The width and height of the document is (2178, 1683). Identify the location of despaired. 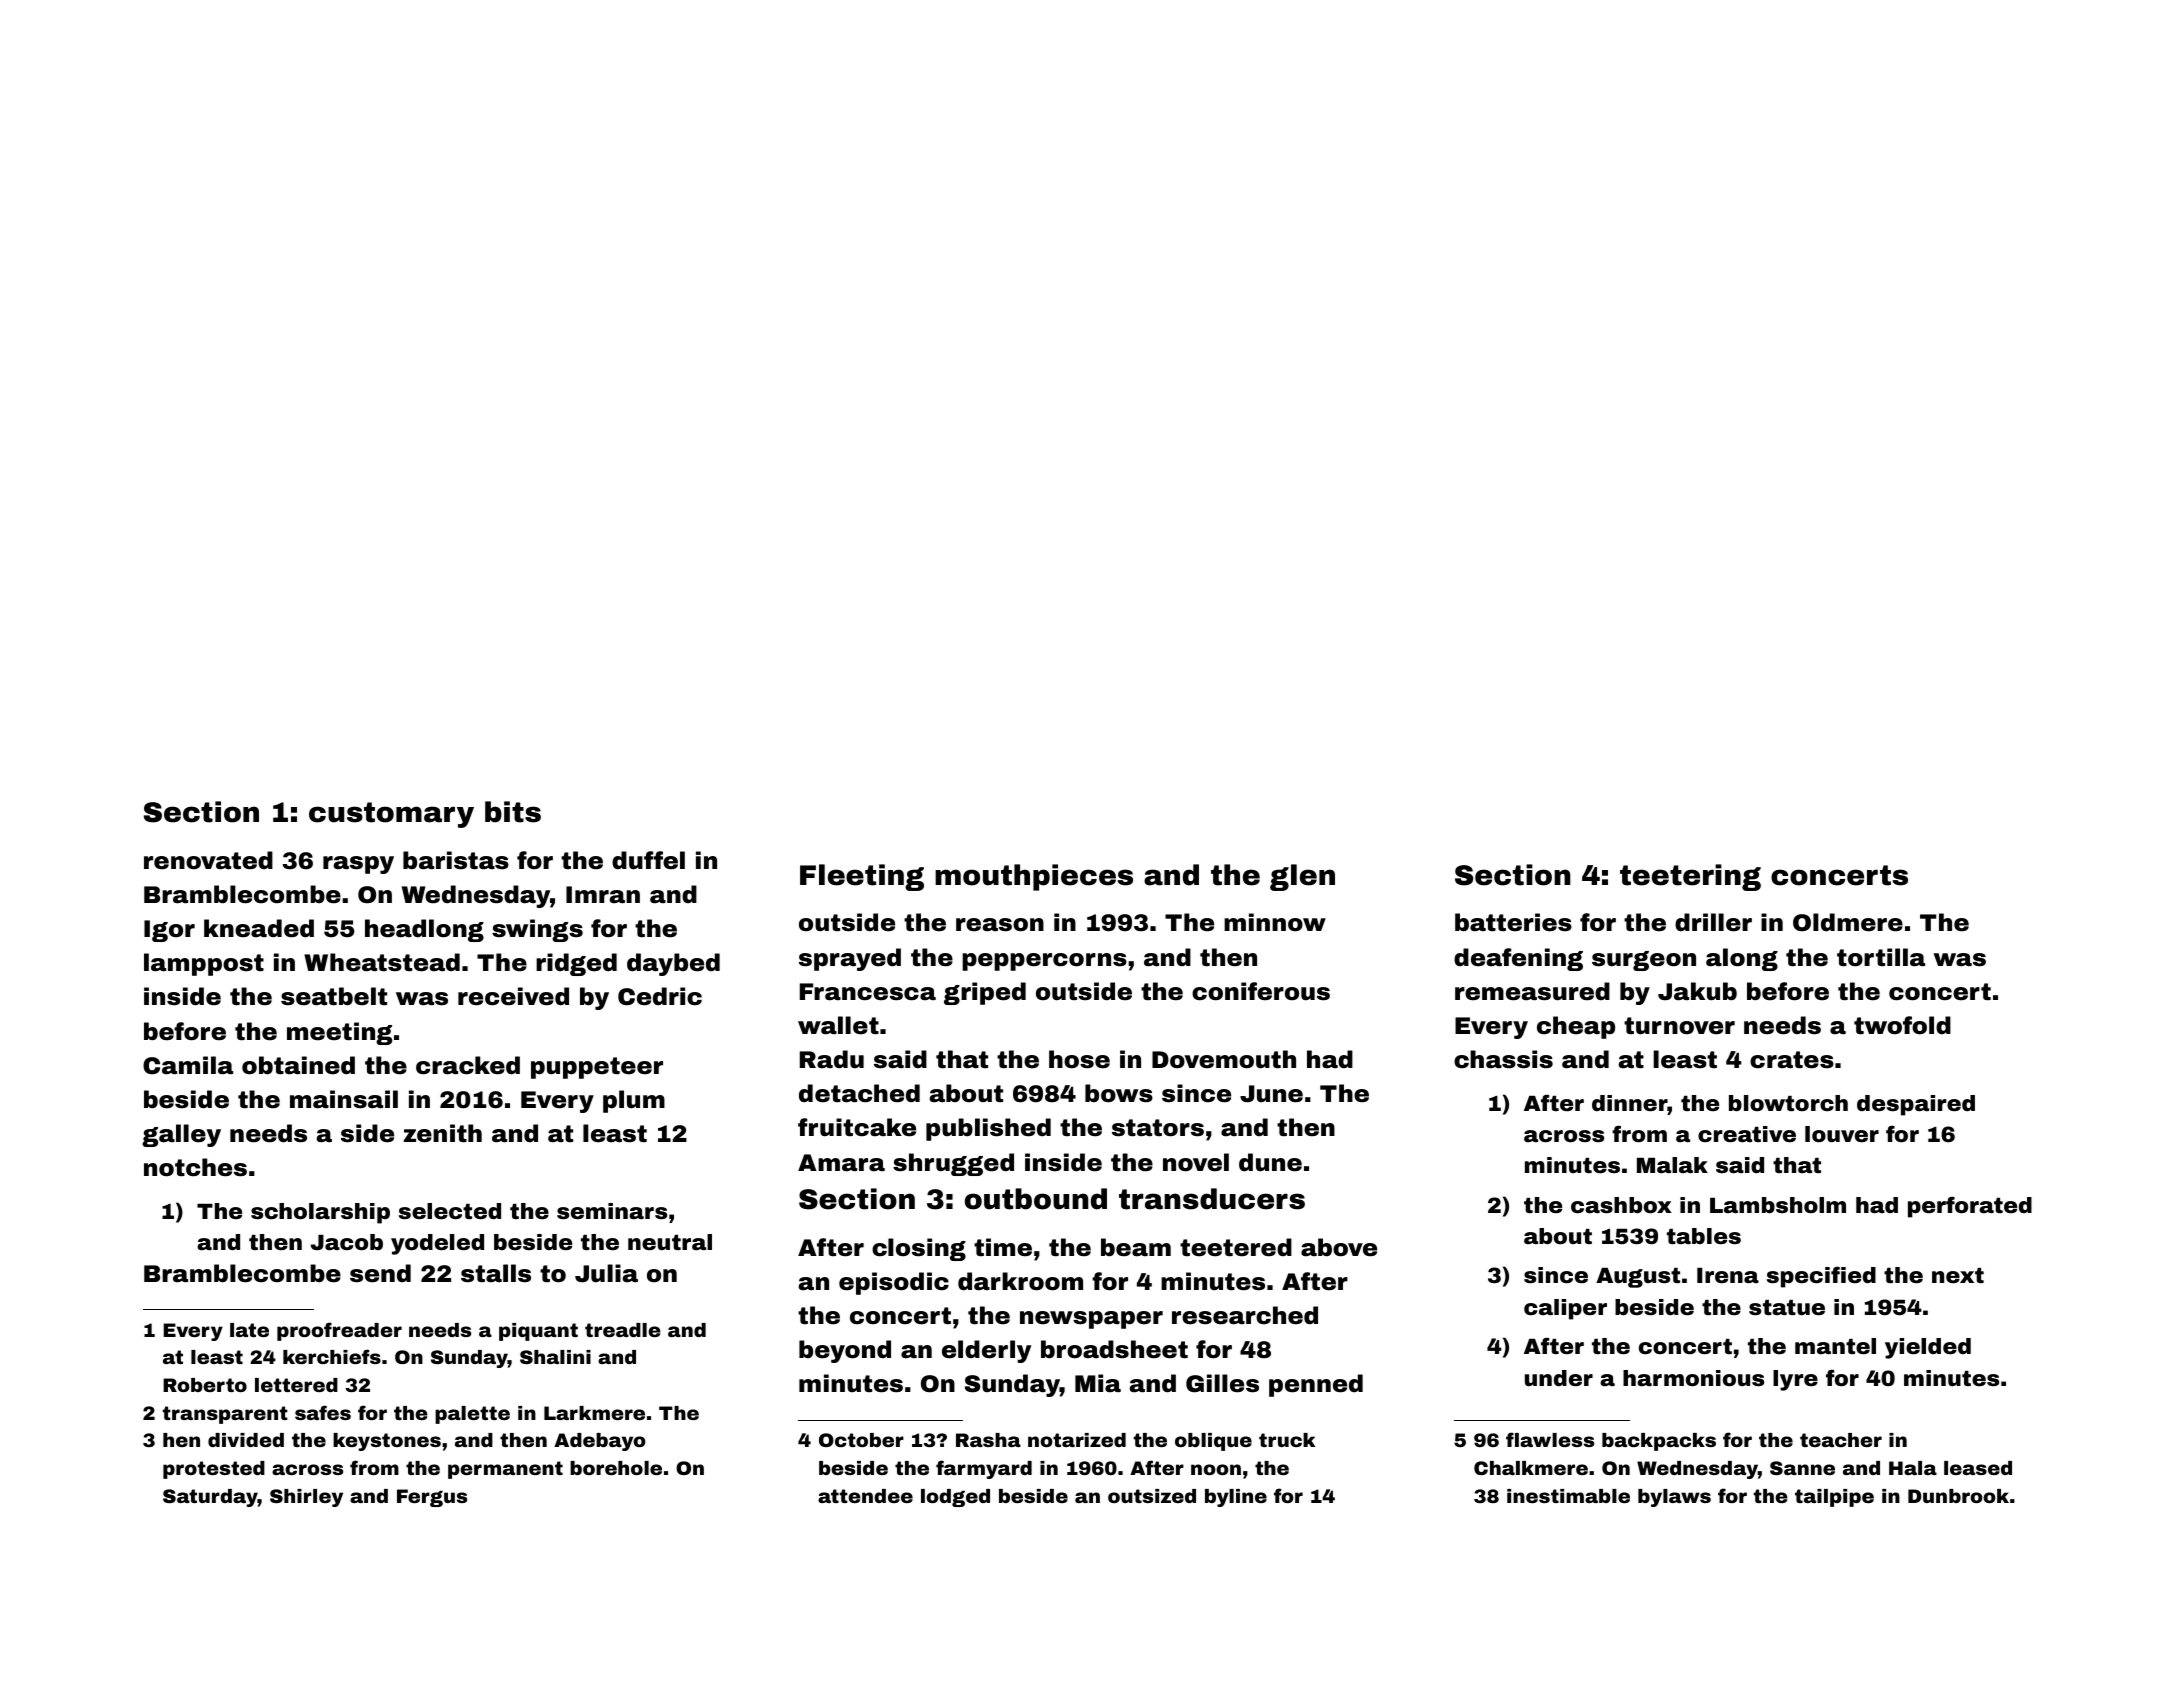
(1916, 1105).
